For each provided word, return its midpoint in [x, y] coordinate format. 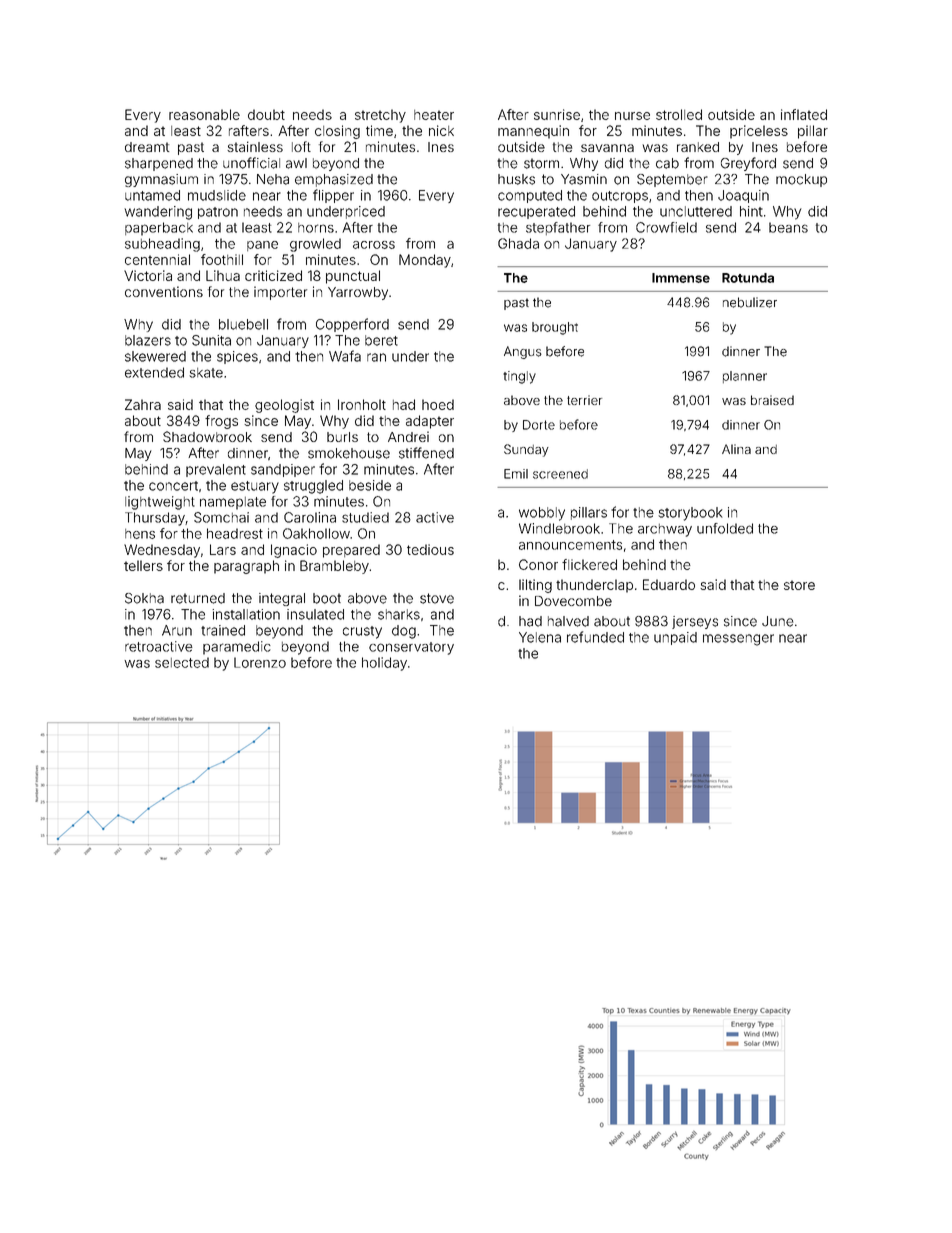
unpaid [675, 638]
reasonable [204, 114]
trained [223, 630]
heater [434, 115]
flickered [589, 564]
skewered [155, 356]
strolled [679, 114]
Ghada [518, 243]
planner [745, 377]
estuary [255, 487]
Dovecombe [573, 601]
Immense [681, 278]
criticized [273, 275]
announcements [570, 545]
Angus [523, 352]
